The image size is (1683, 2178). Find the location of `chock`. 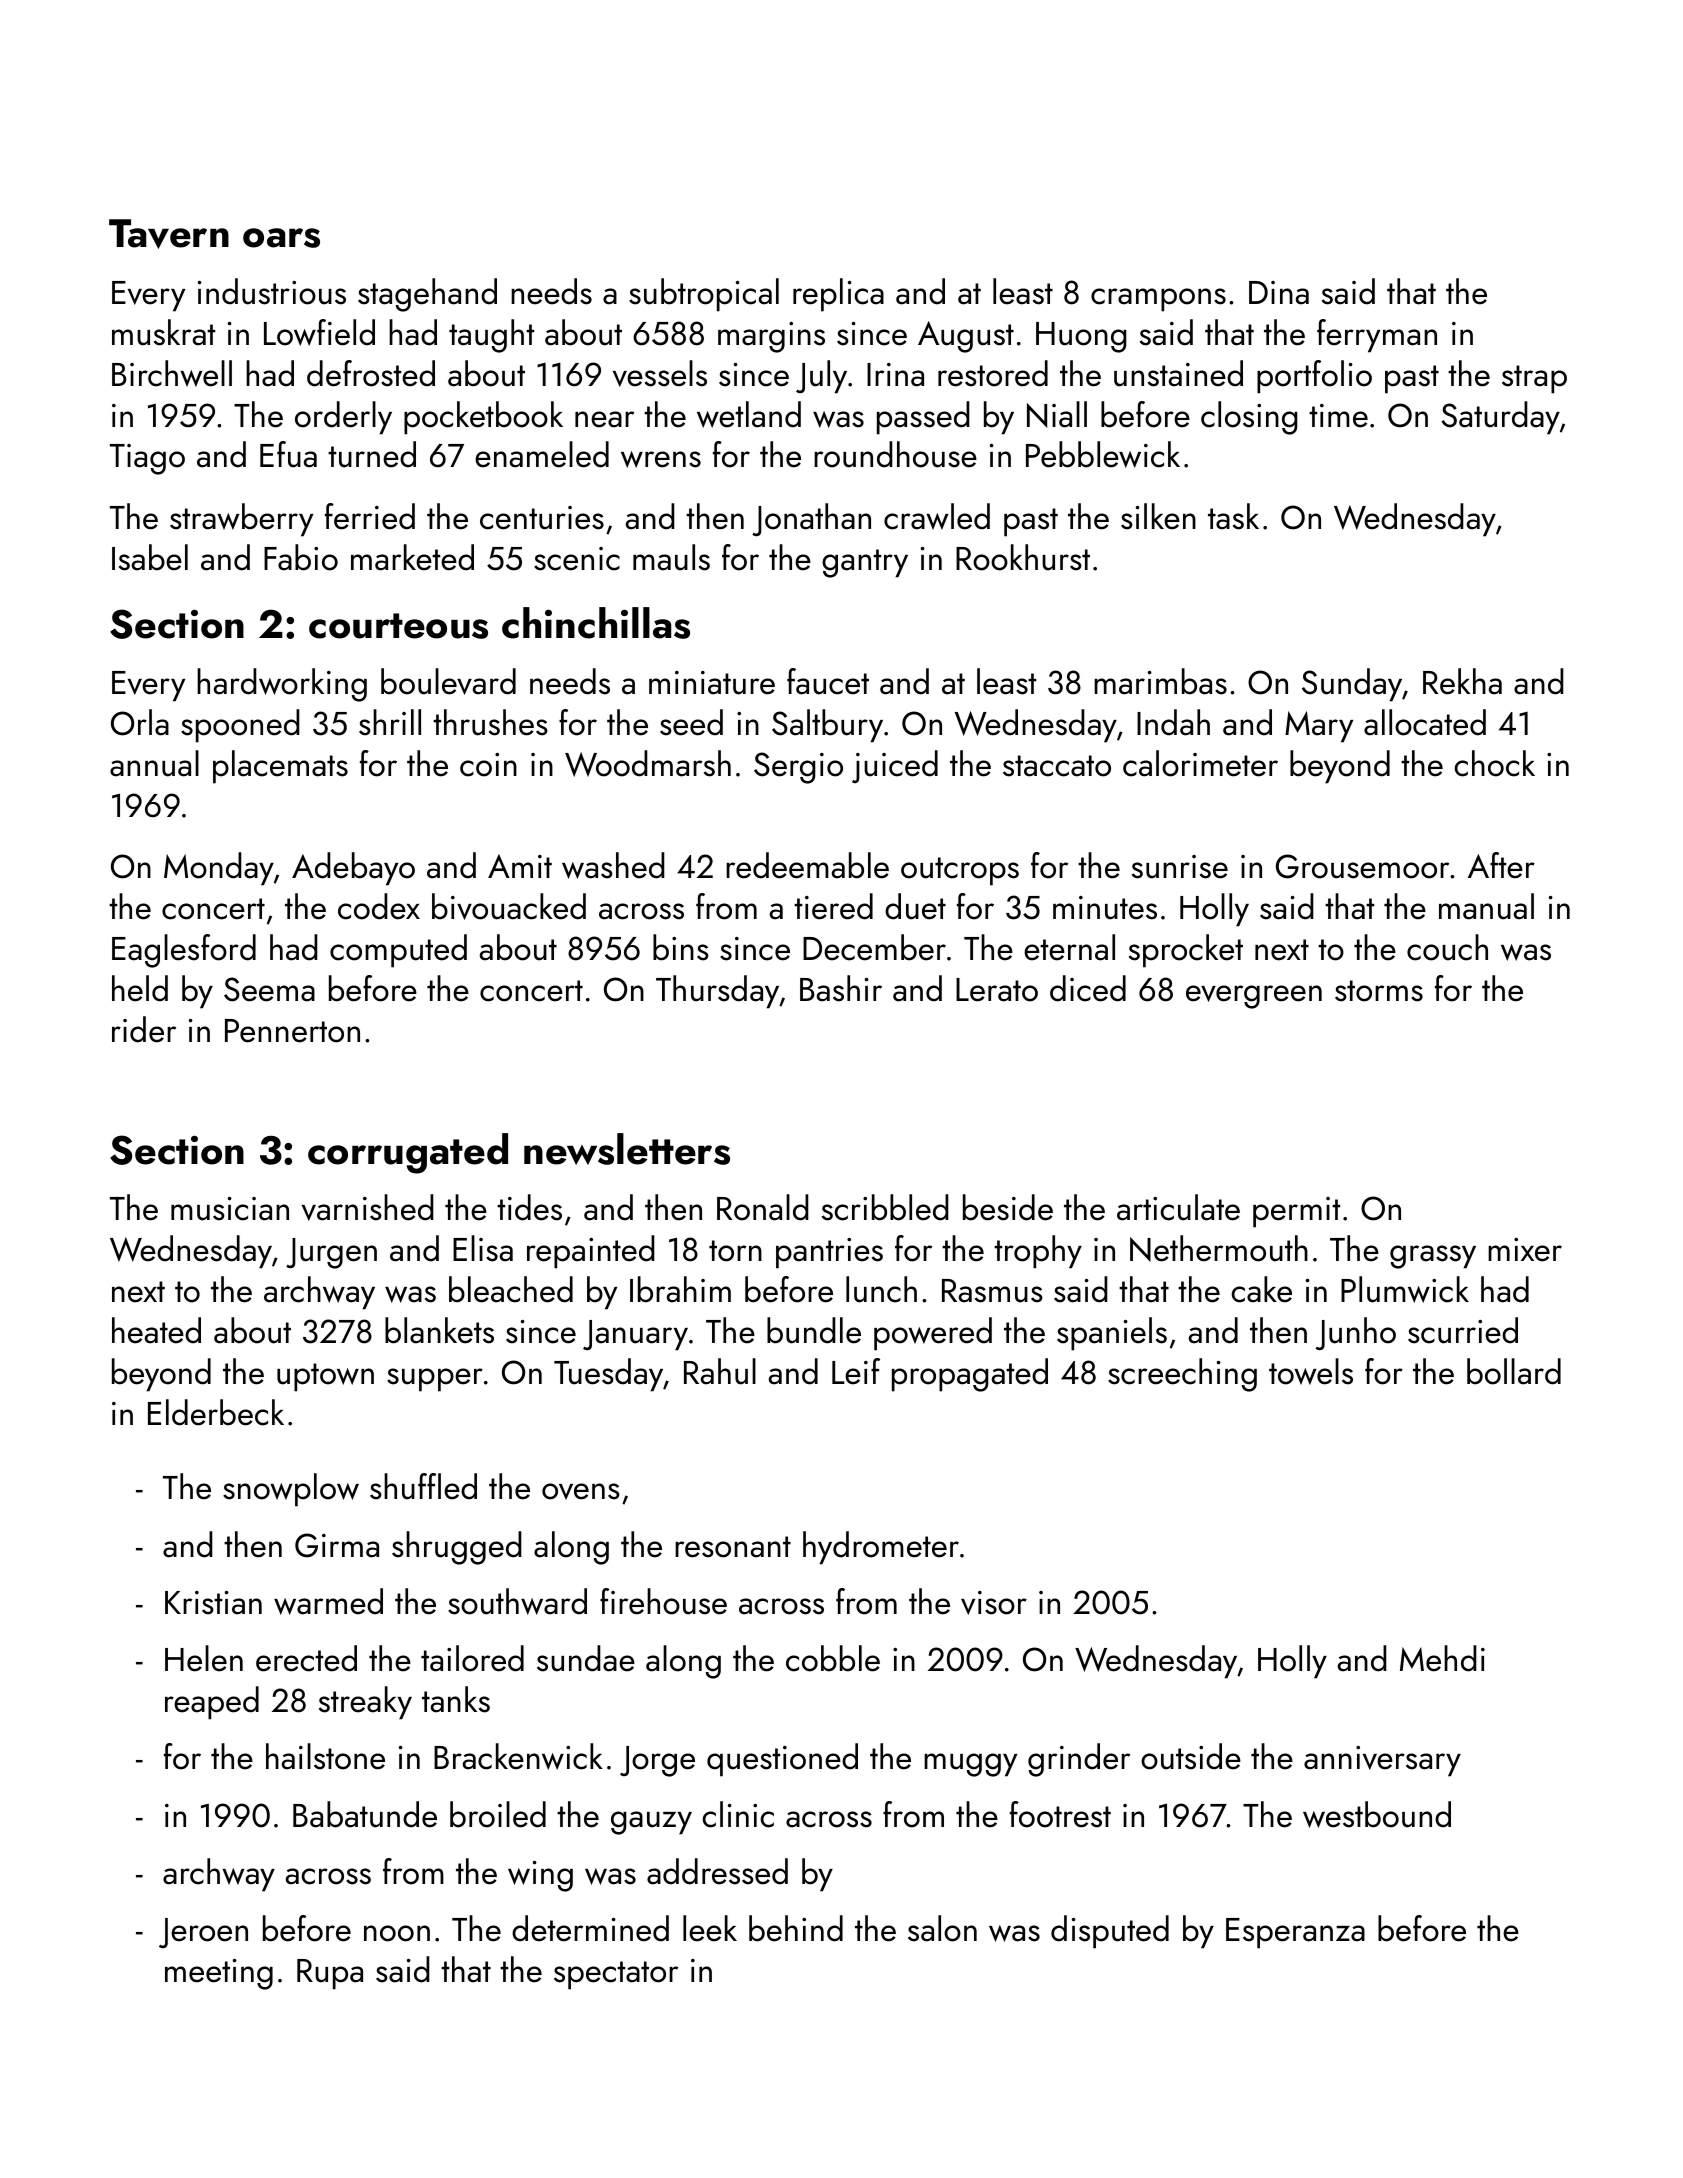

chock is located at coordinates (1494, 763).
